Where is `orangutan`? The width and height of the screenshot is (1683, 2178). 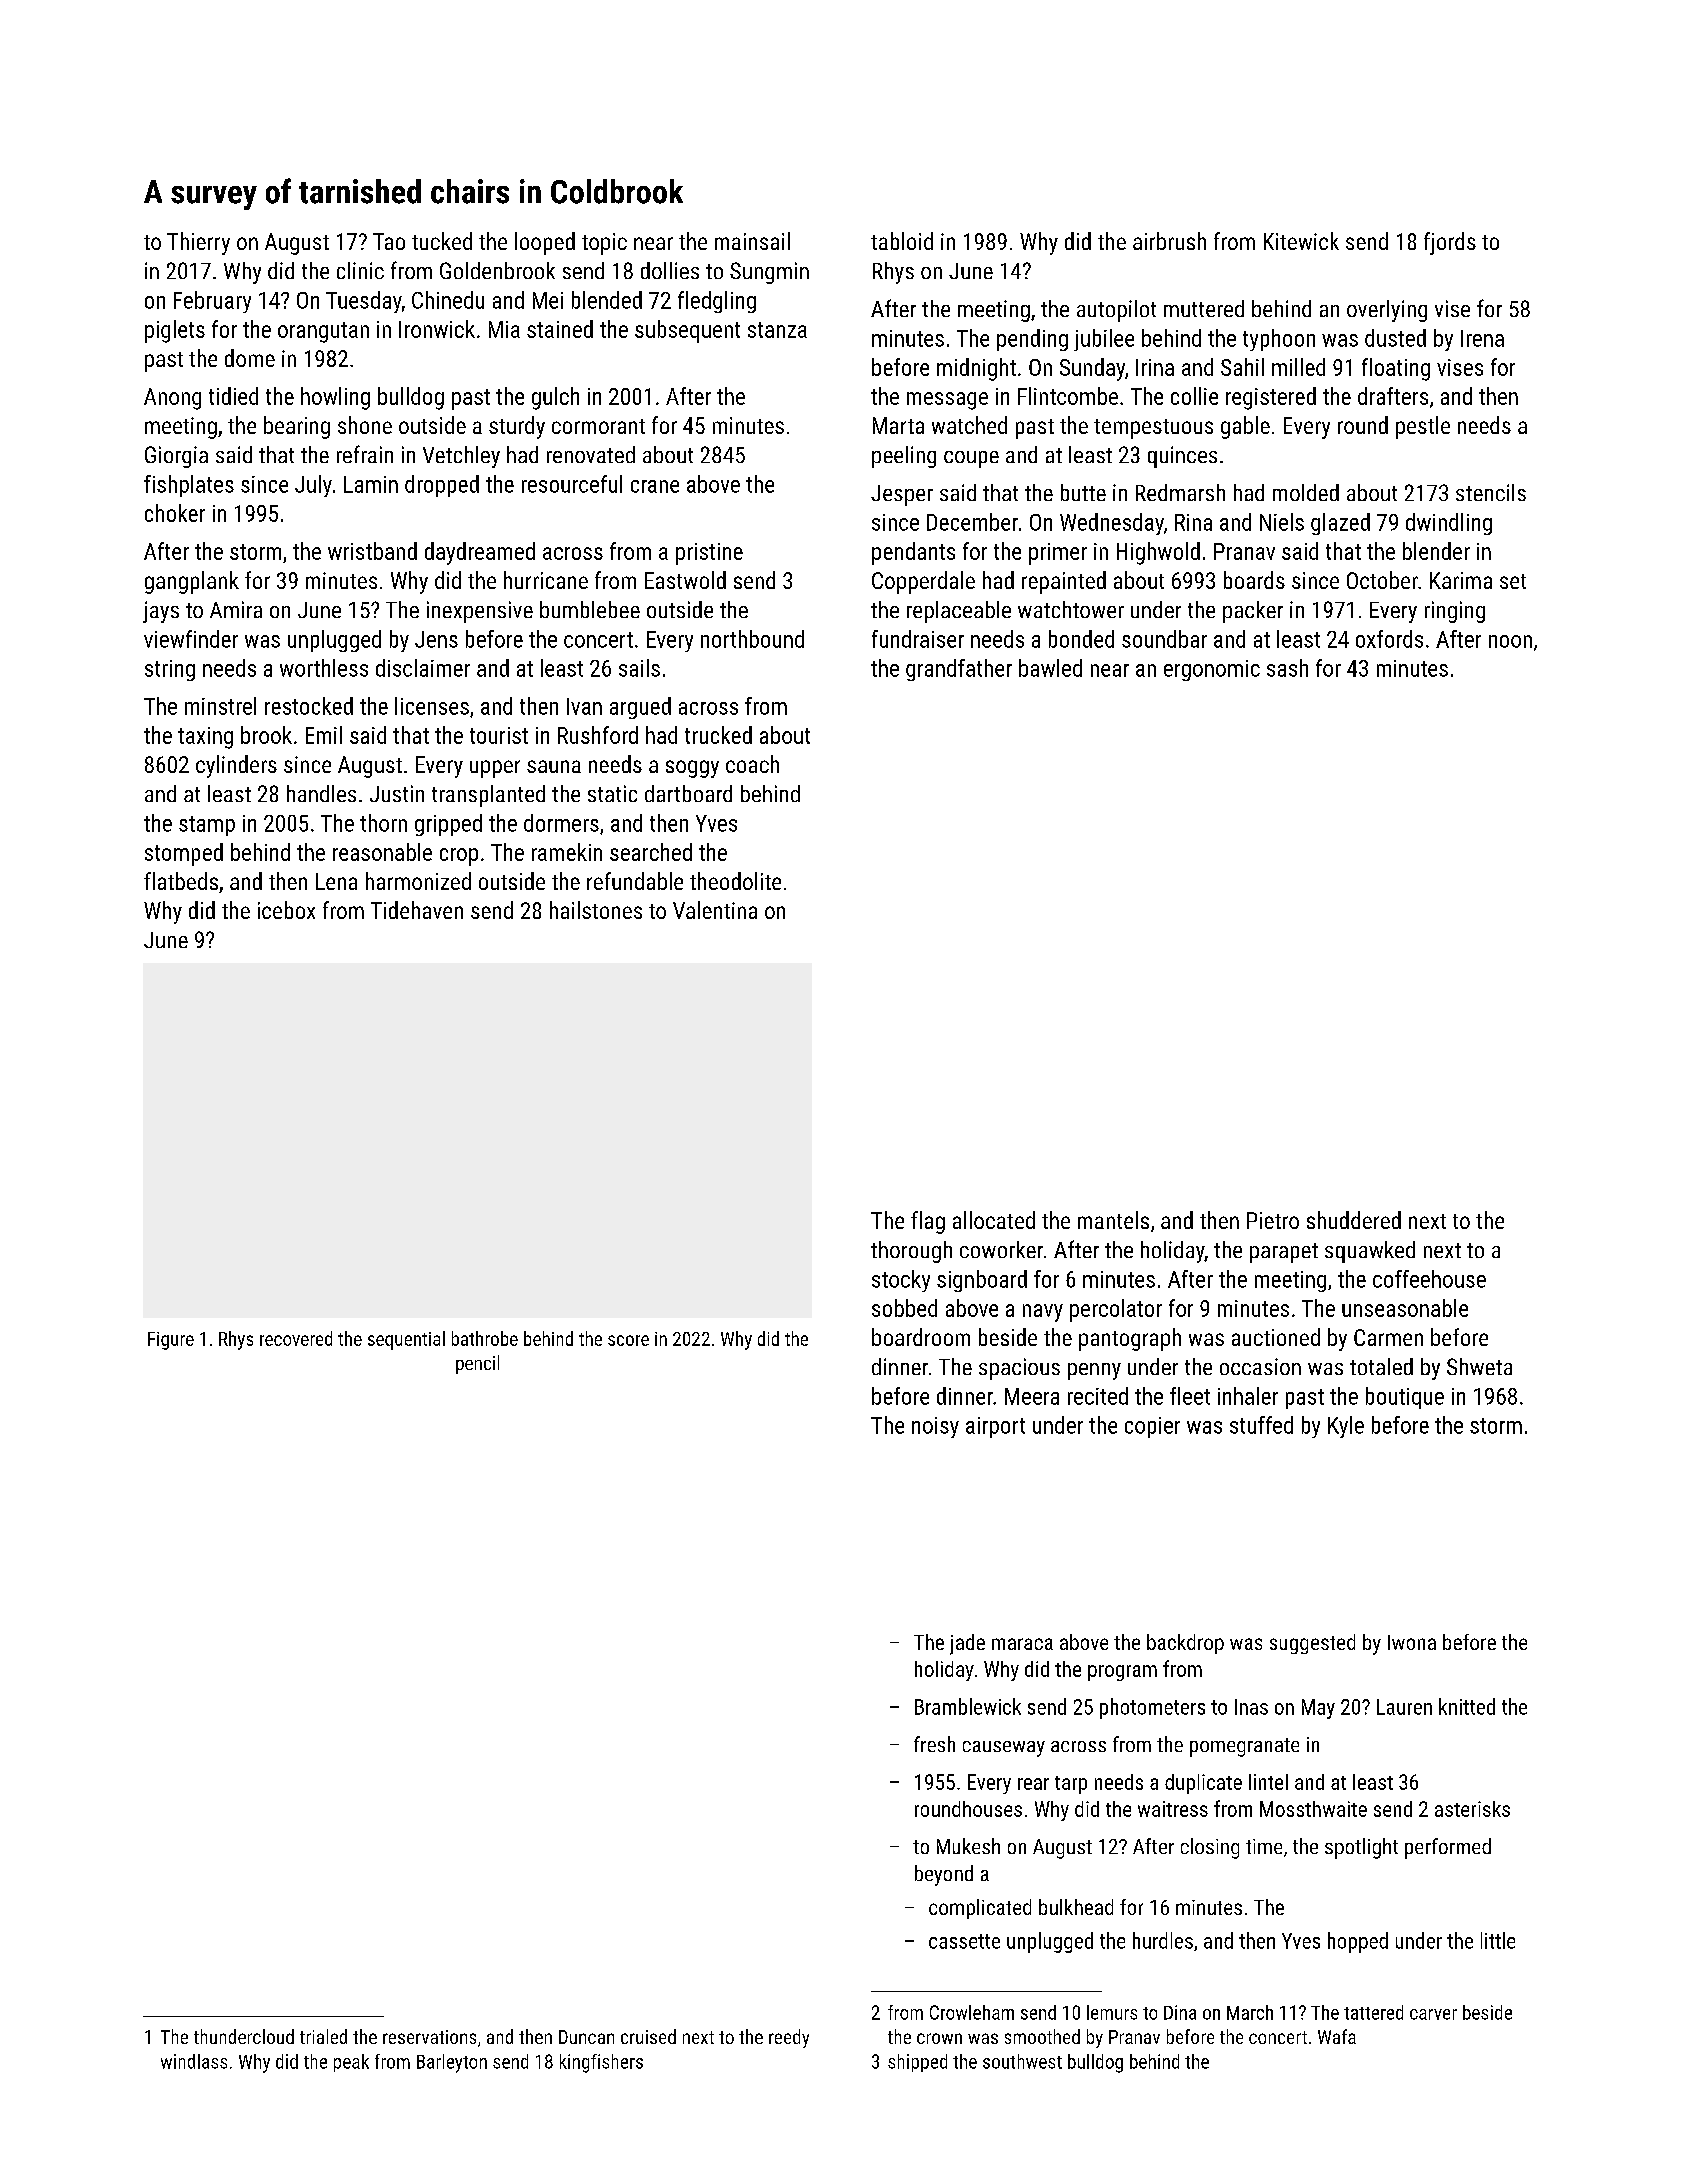
orangutan is located at coordinates (323, 332).
